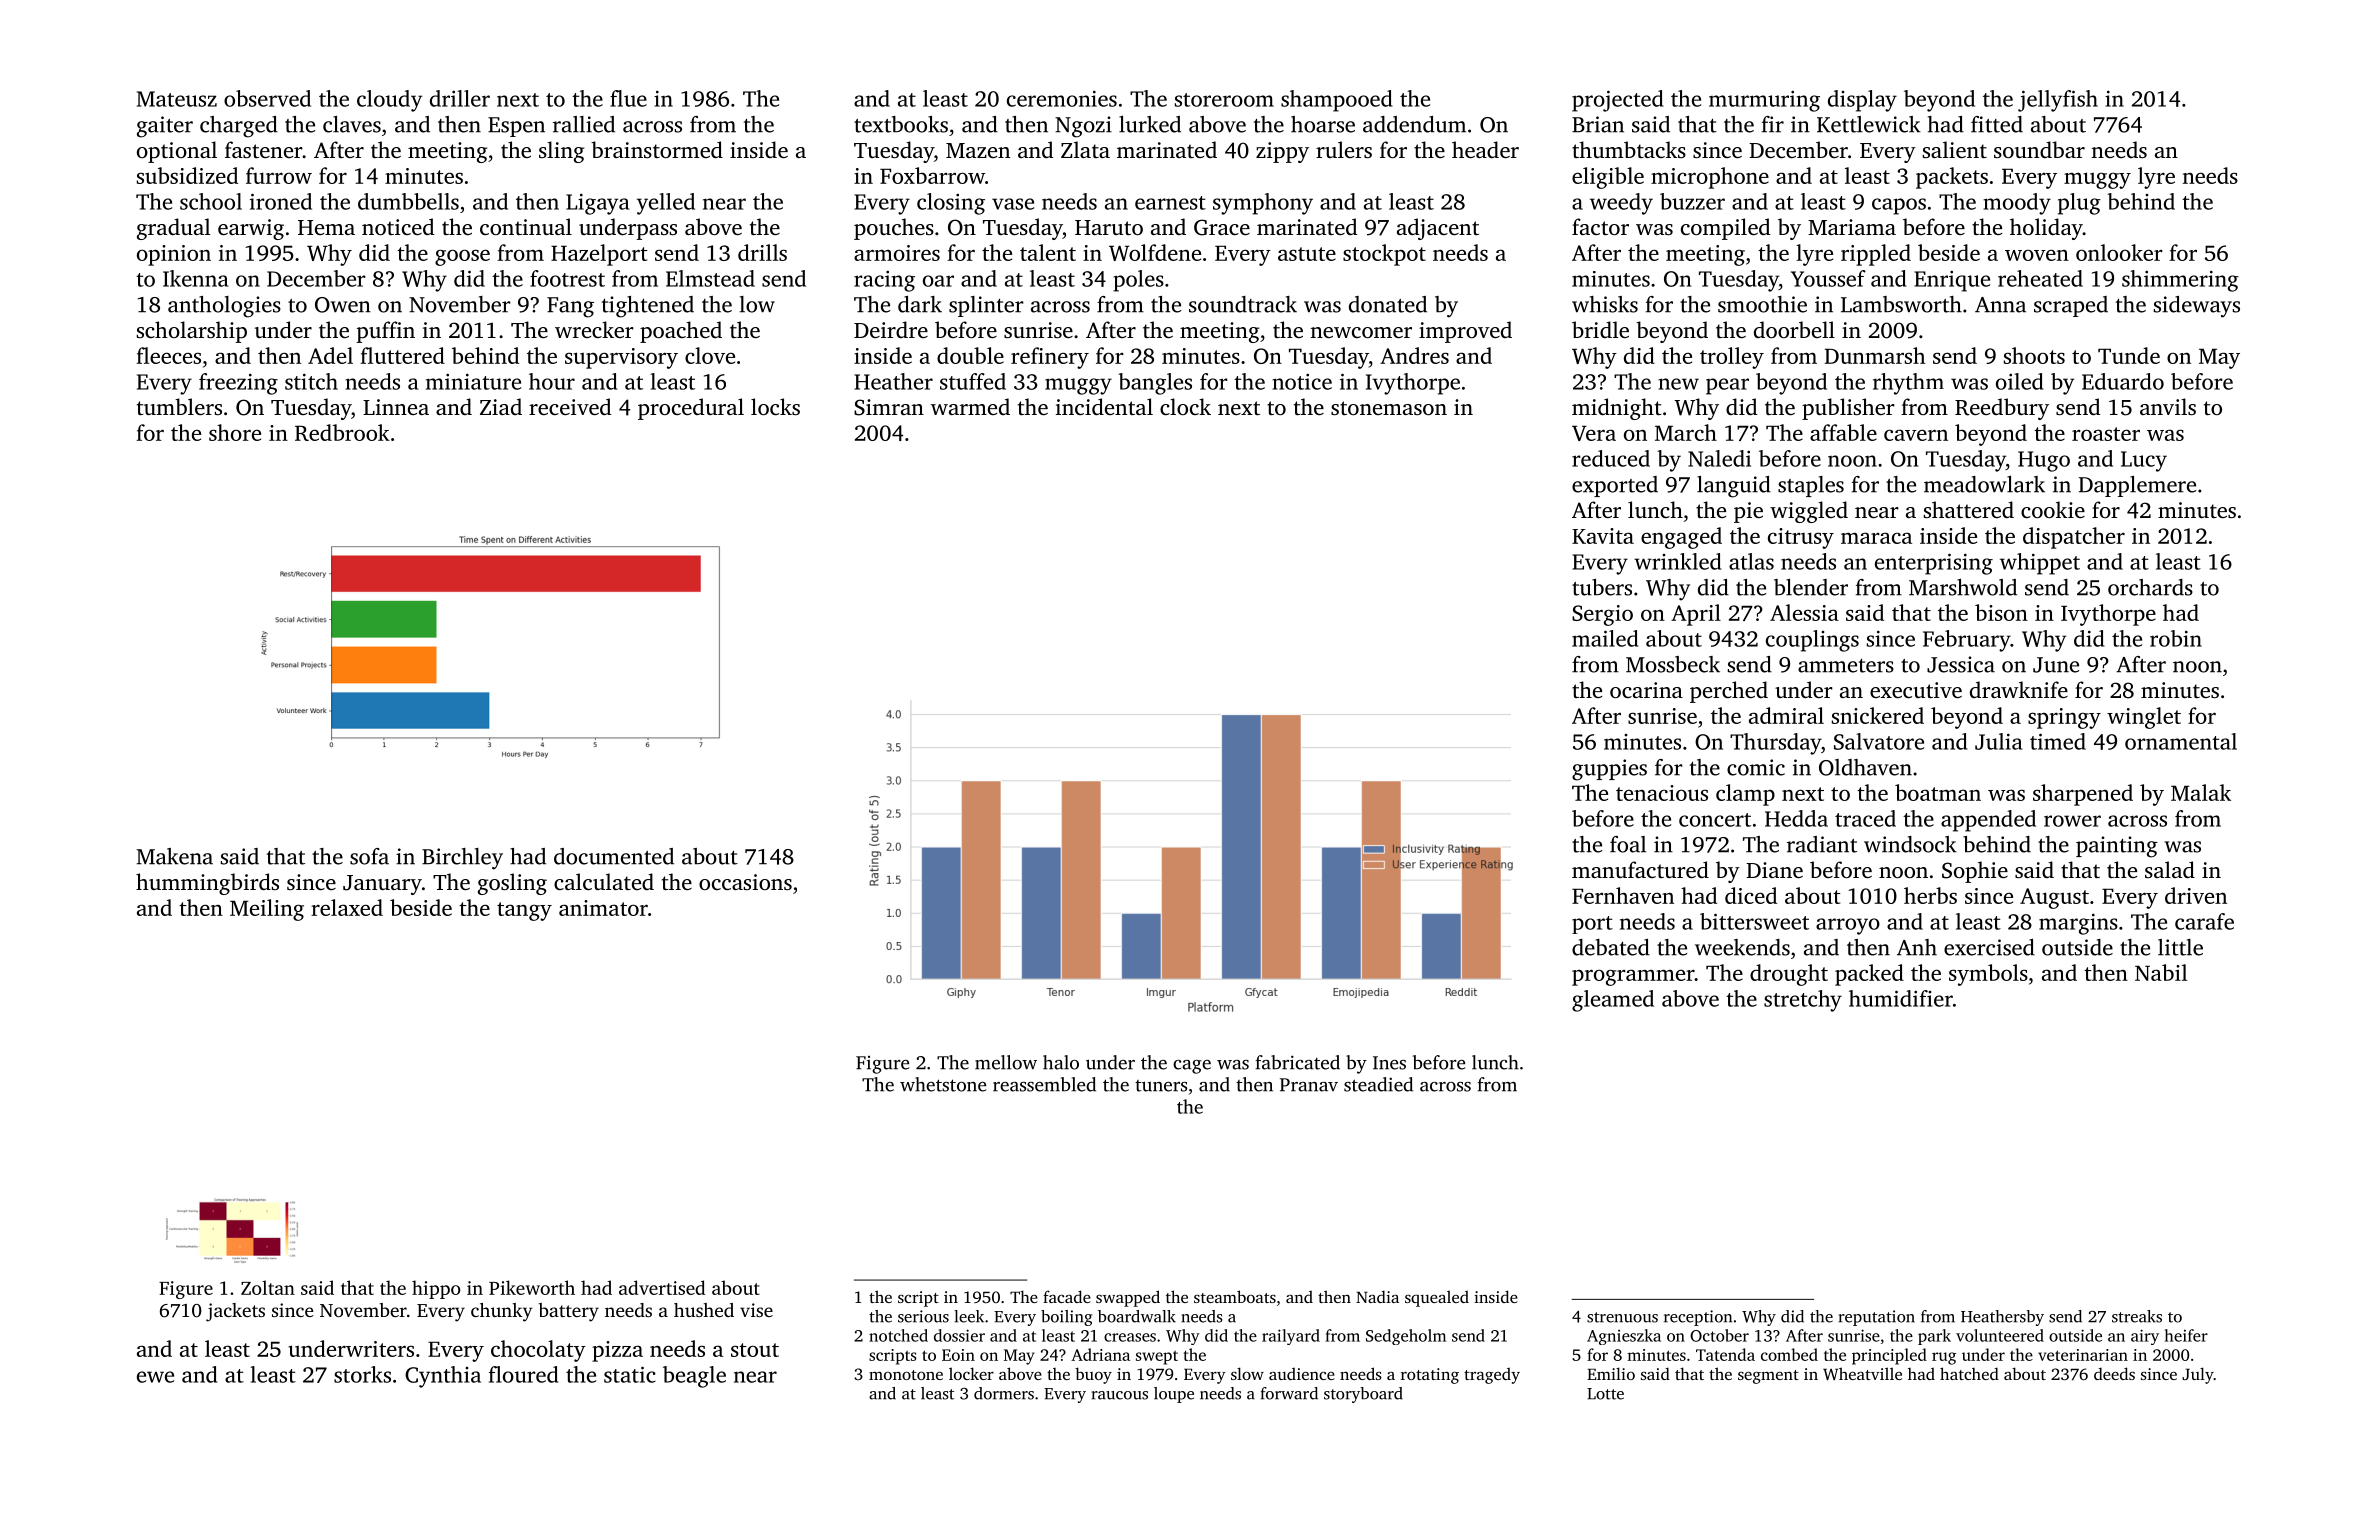 This screenshot has width=2380, height=1540. Describe the element at coordinates (2079, 204) in the screenshot. I see `plug` at that location.
